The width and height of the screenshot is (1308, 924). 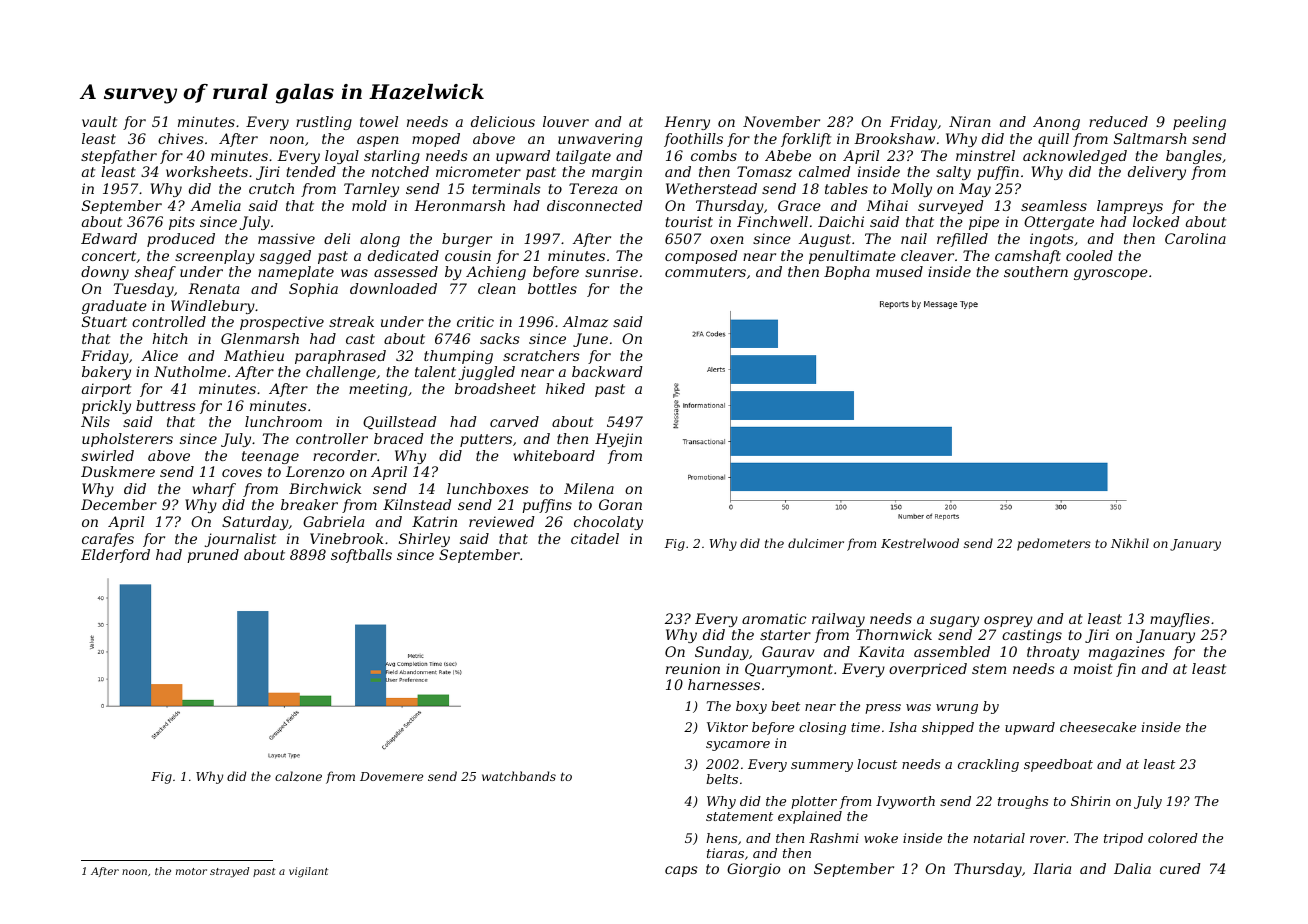 What do you see at coordinates (99, 121) in the screenshot?
I see `vault` at bounding box center [99, 121].
